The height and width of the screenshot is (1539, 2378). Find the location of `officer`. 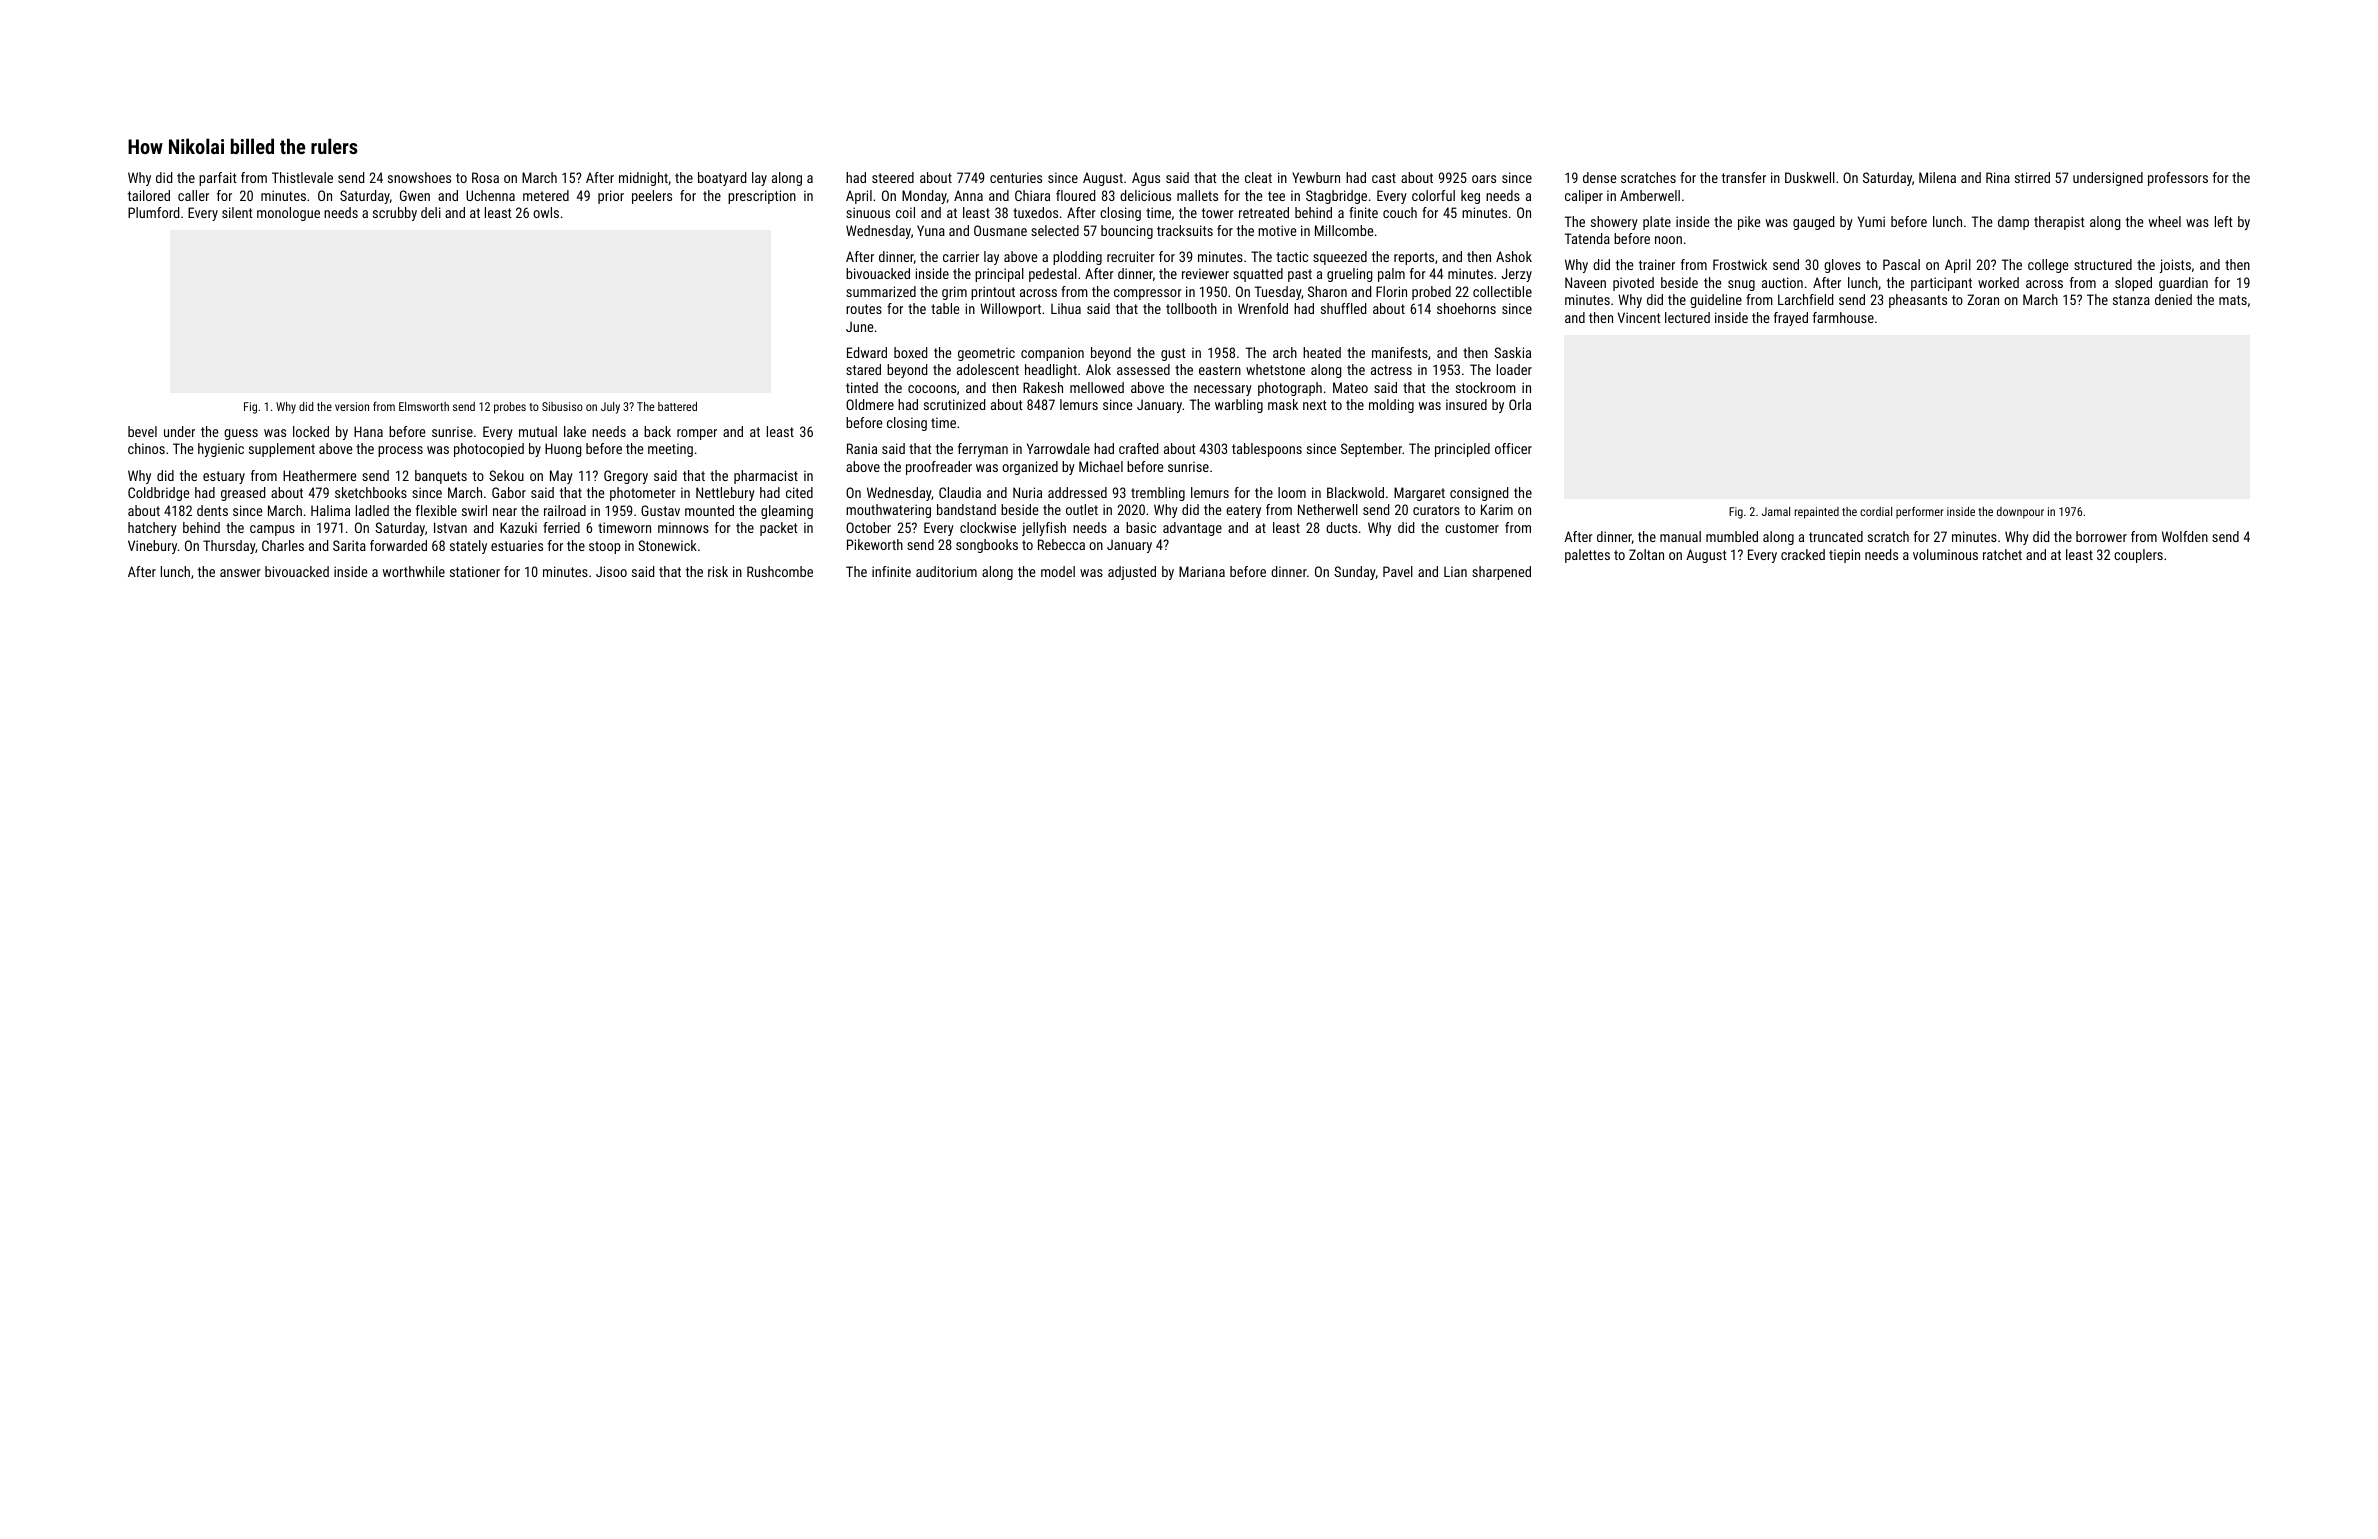

officer is located at coordinates (1513, 448).
